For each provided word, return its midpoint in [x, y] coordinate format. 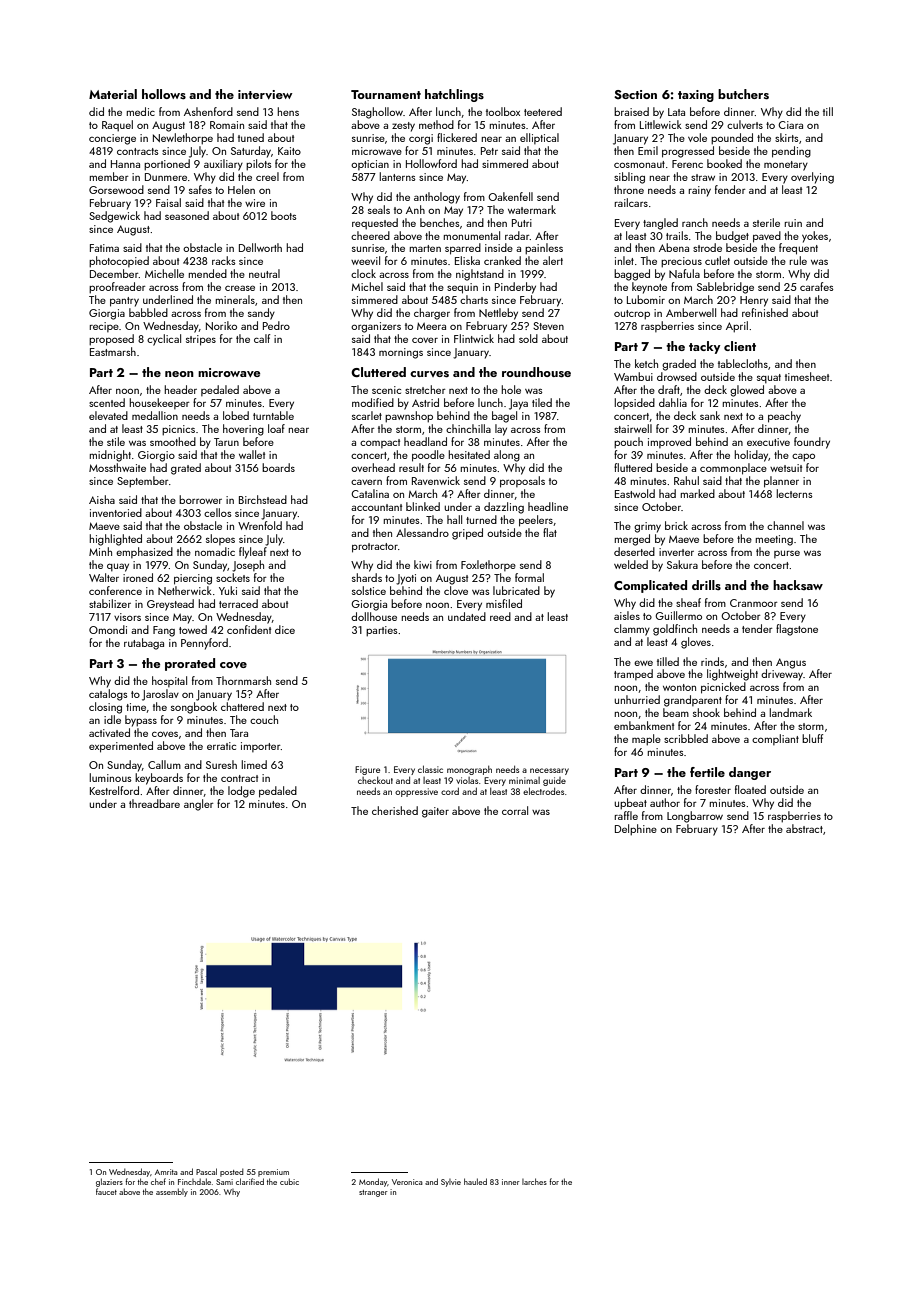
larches [534, 1181]
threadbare [154, 803]
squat [769, 378]
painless [544, 249]
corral [515, 810]
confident [249, 629]
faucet [106, 1191]
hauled [475, 1181]
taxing [696, 96]
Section [635, 94]
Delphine [636, 830]
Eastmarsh [113, 351]
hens [288, 111]
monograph [469, 770]
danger [750, 773]
